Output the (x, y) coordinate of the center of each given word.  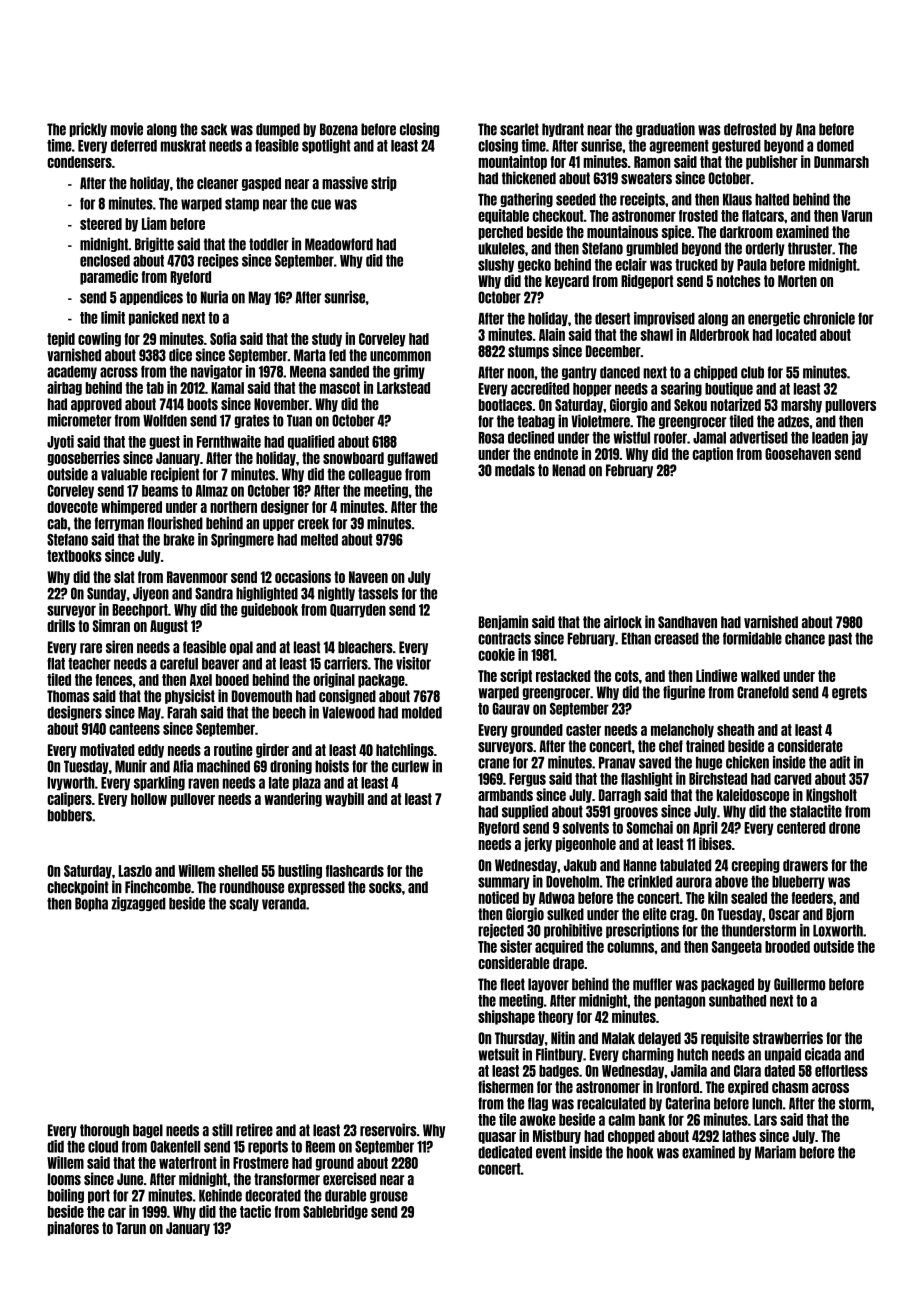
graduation (665, 129)
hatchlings (405, 750)
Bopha (91, 904)
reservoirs (388, 1130)
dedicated (505, 1152)
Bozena (339, 129)
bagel (148, 1131)
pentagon (680, 1002)
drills (61, 625)
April (705, 828)
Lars (765, 1120)
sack (214, 129)
